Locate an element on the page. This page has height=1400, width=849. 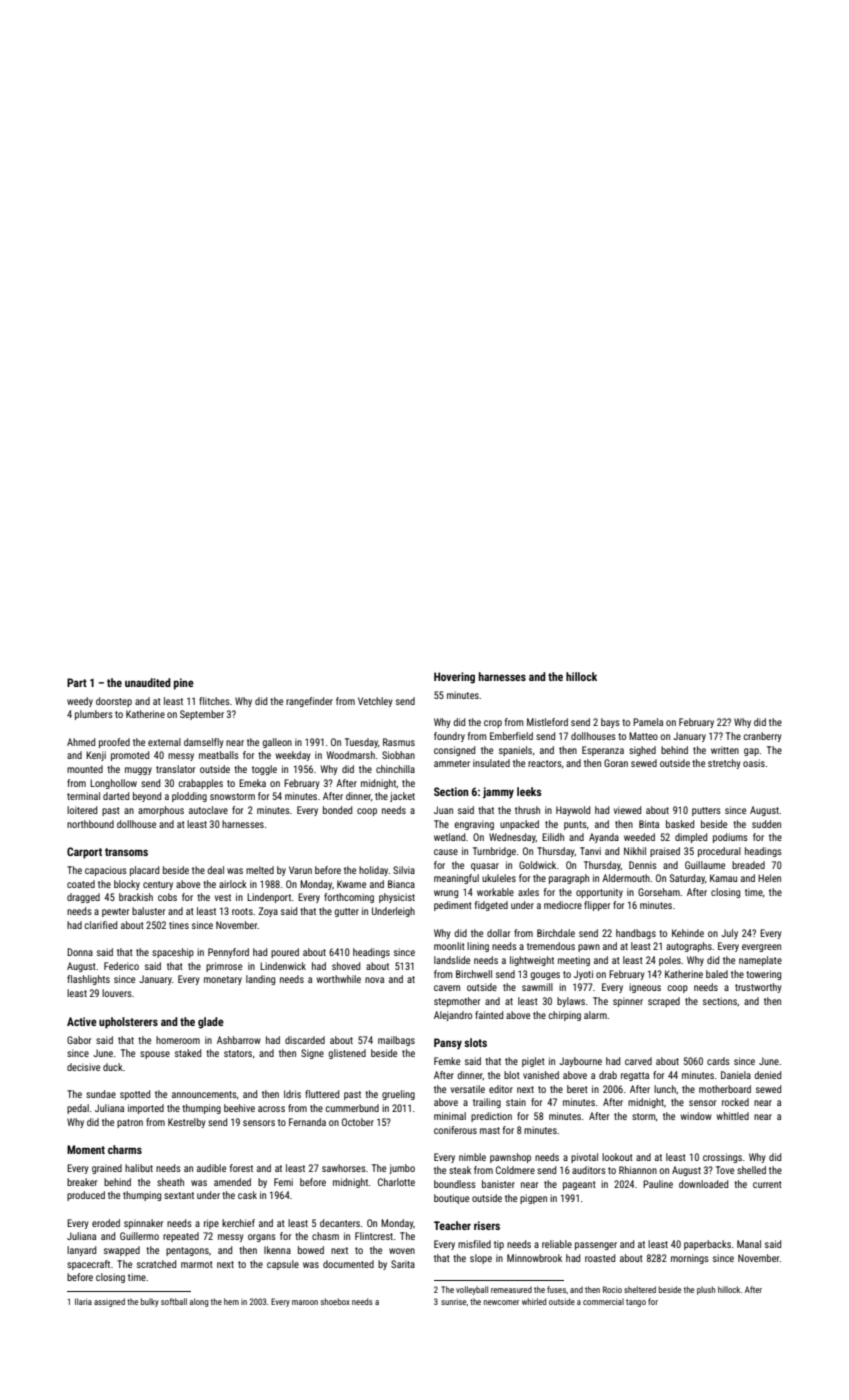
shoebox is located at coordinates (335, 1301).
